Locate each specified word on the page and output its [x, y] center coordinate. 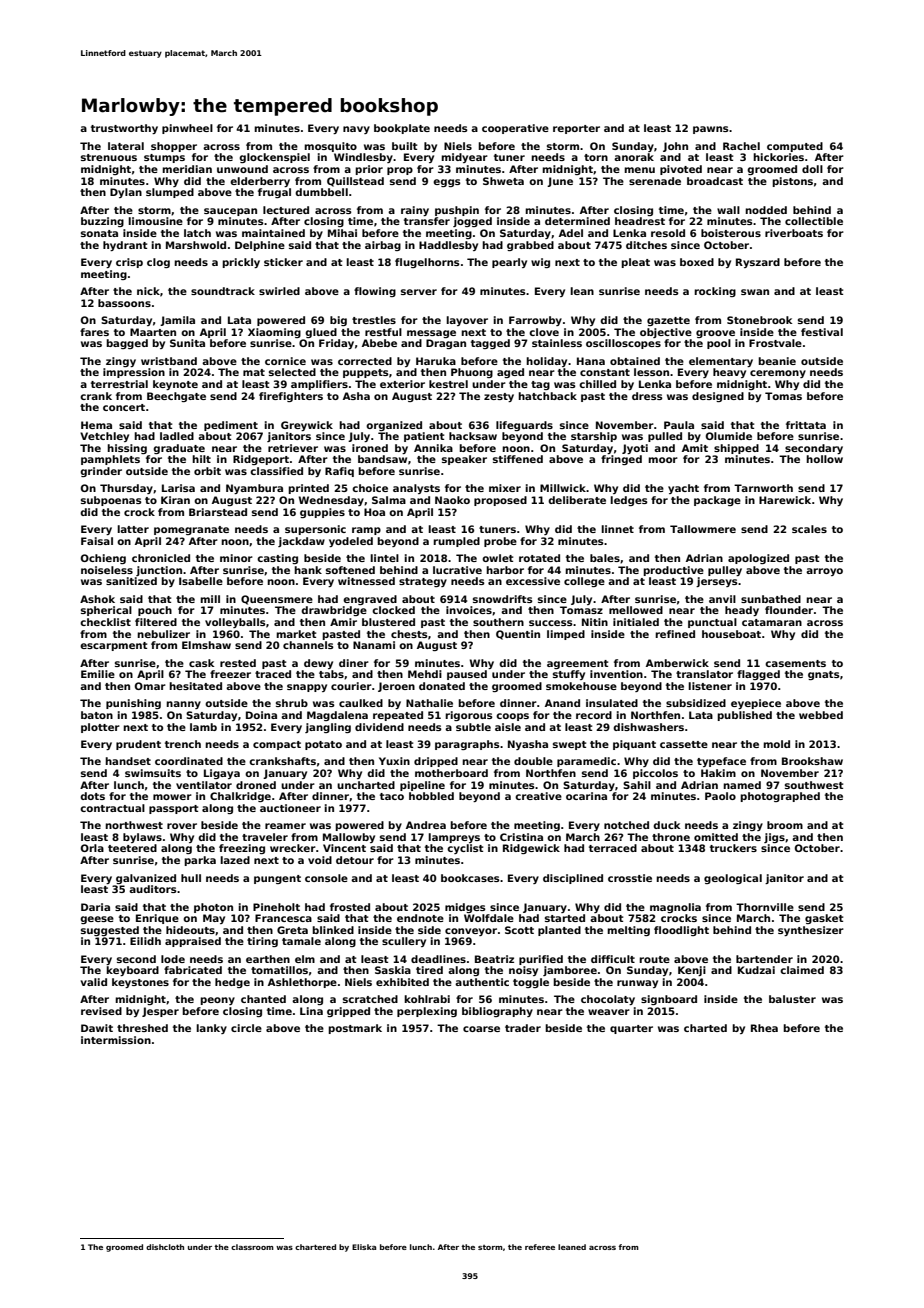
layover [467, 321]
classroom [252, 1247]
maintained [273, 233]
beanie [777, 361]
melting [628, 931]
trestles [374, 320]
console [326, 878]
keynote [175, 385]
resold [668, 233]
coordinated [189, 761]
